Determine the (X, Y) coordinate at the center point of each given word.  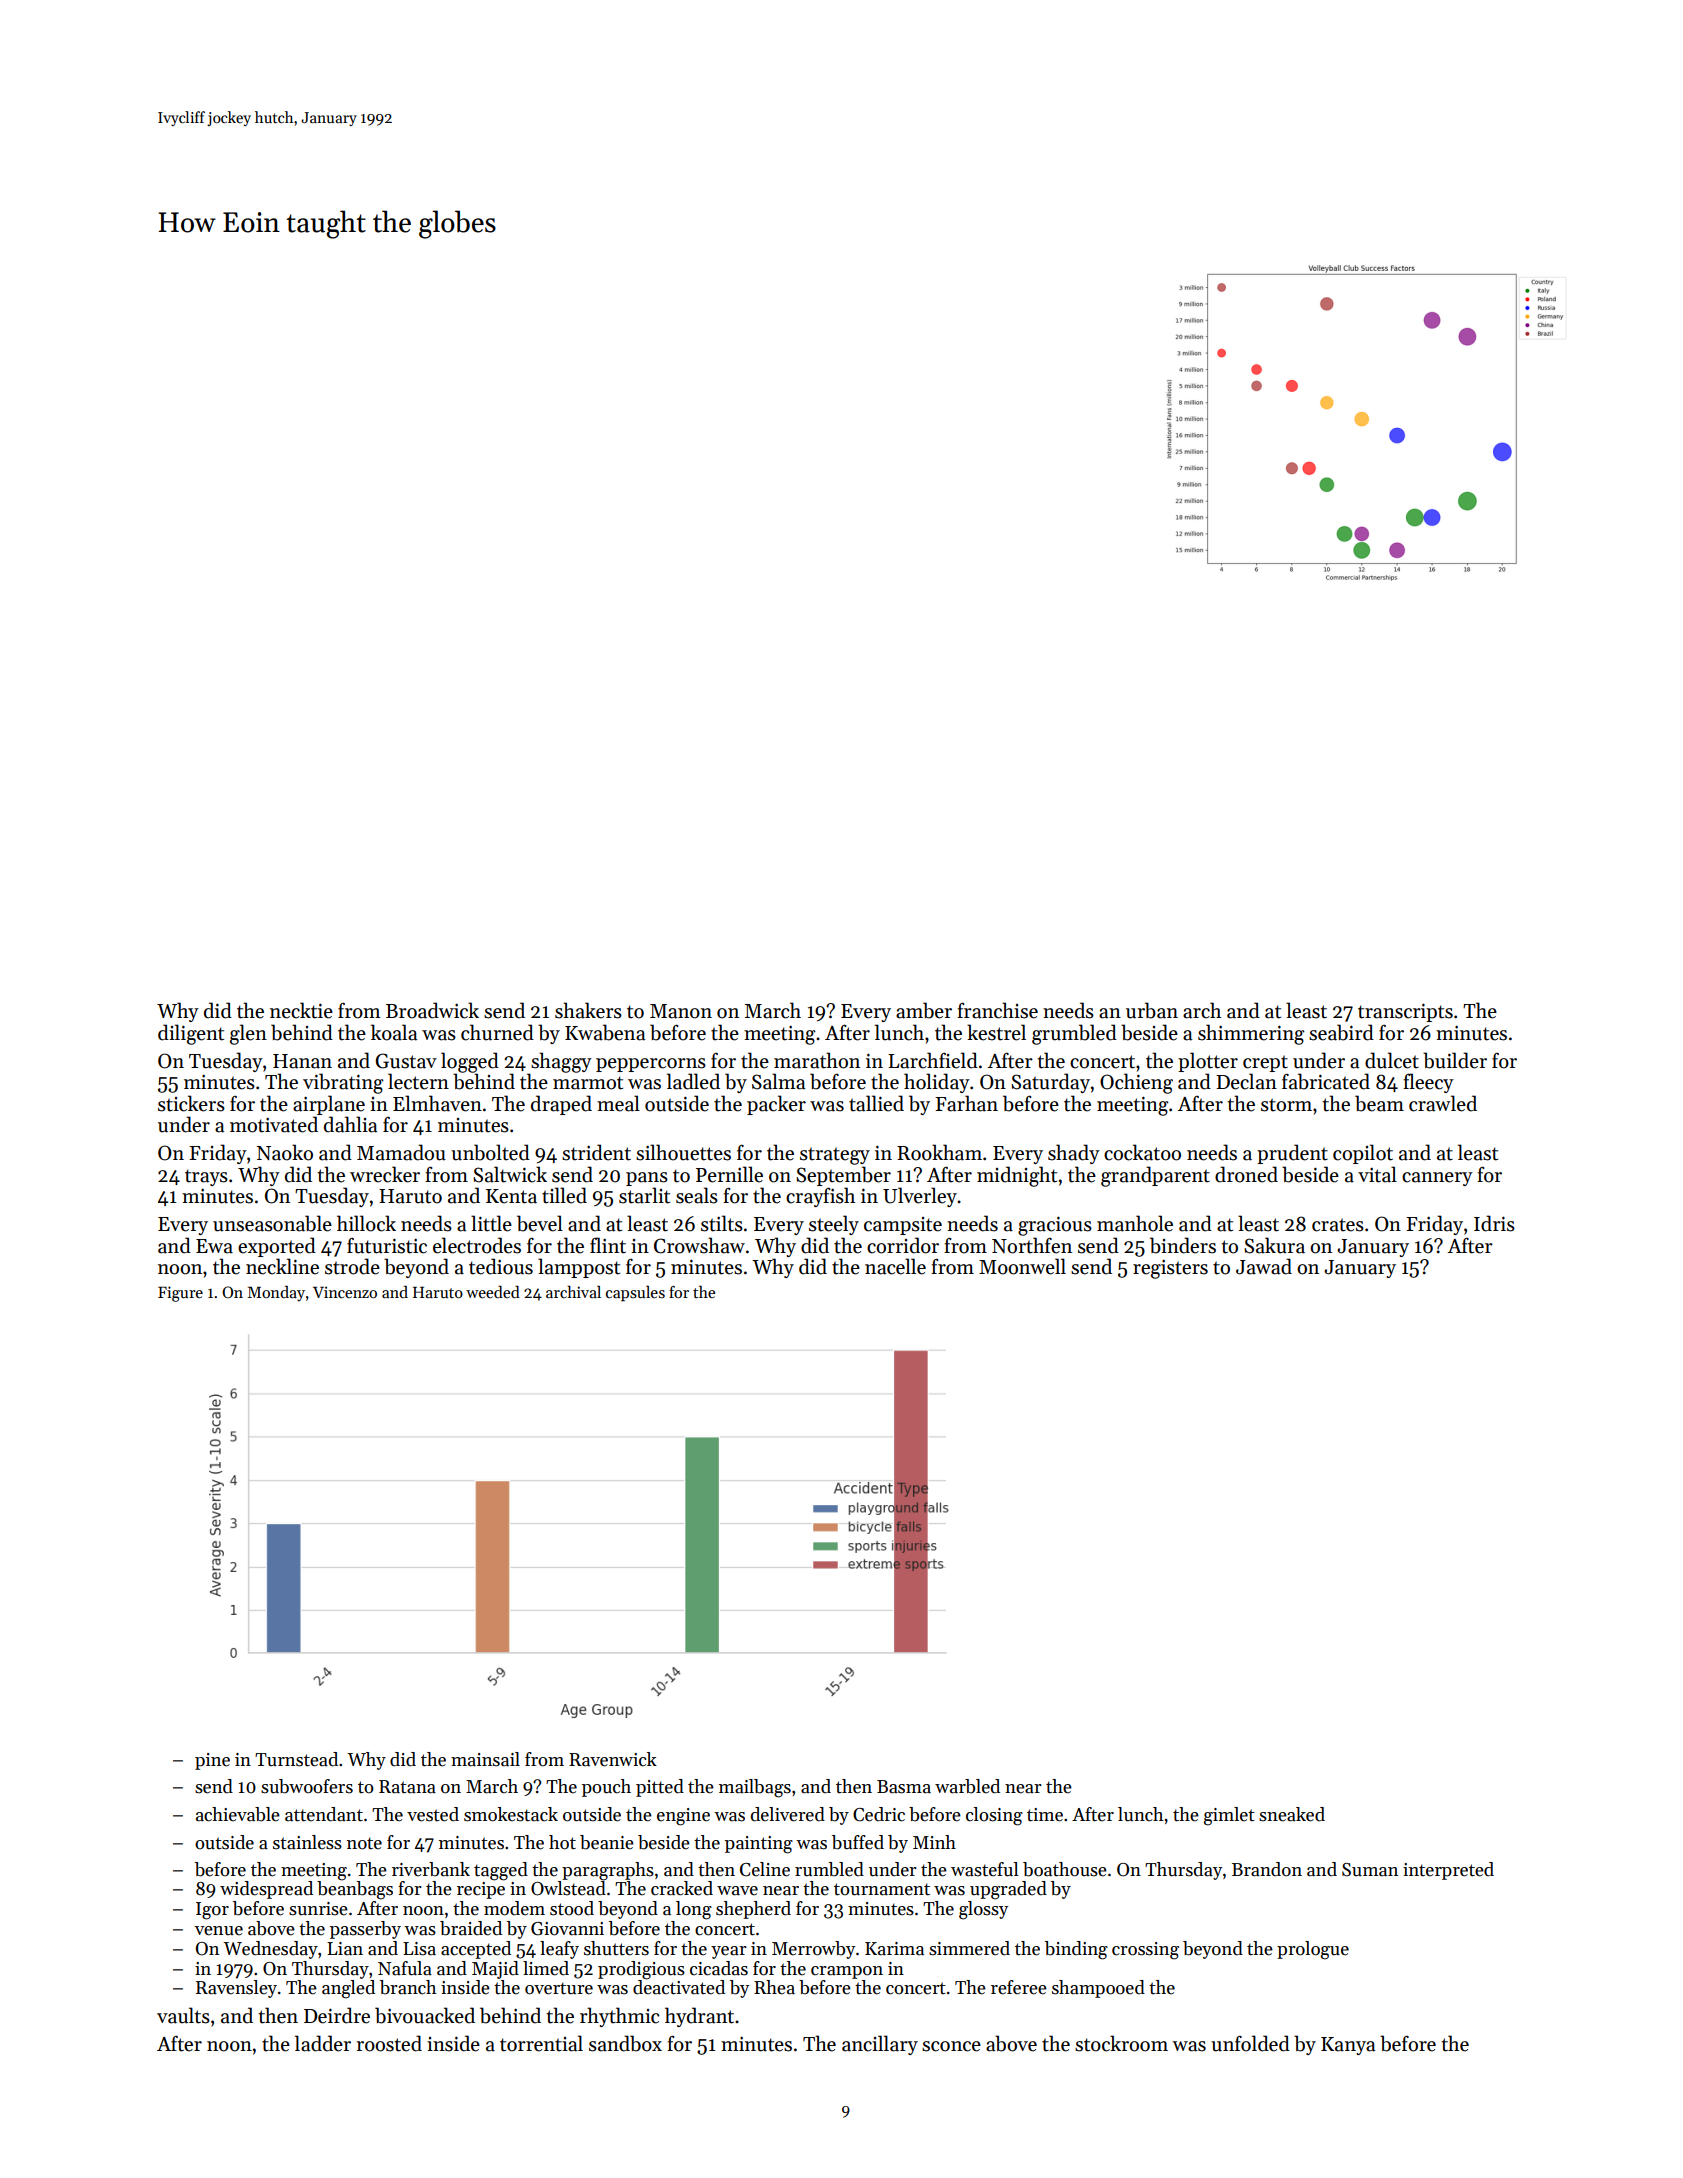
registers (1170, 1269)
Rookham (939, 1152)
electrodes (477, 1245)
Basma (904, 1787)
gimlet (1229, 1816)
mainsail (485, 1759)
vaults (183, 2015)
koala (394, 1032)
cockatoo (1142, 1152)
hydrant (699, 2017)
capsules (635, 1293)
